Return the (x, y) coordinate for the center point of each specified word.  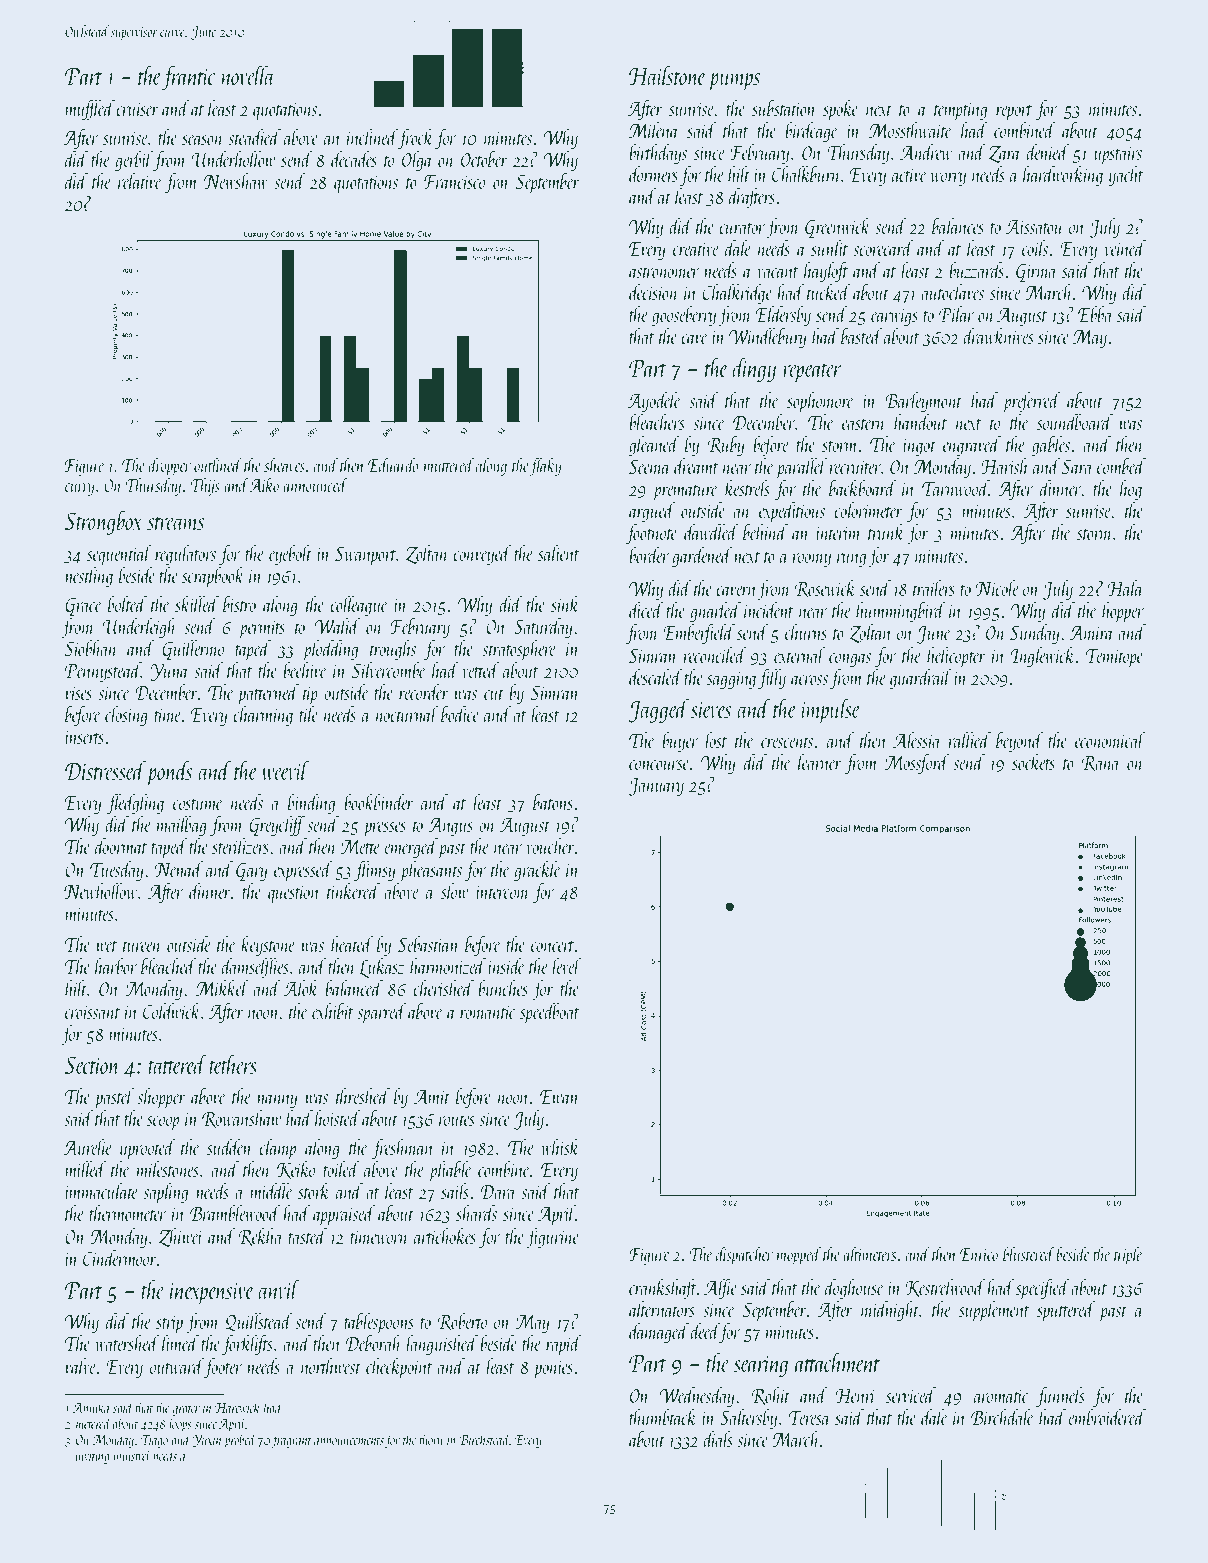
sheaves (284, 464)
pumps (734, 82)
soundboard (1075, 422)
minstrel (132, 1455)
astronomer (664, 272)
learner (820, 762)
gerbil (134, 161)
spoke (841, 110)
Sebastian (428, 944)
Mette (360, 847)
